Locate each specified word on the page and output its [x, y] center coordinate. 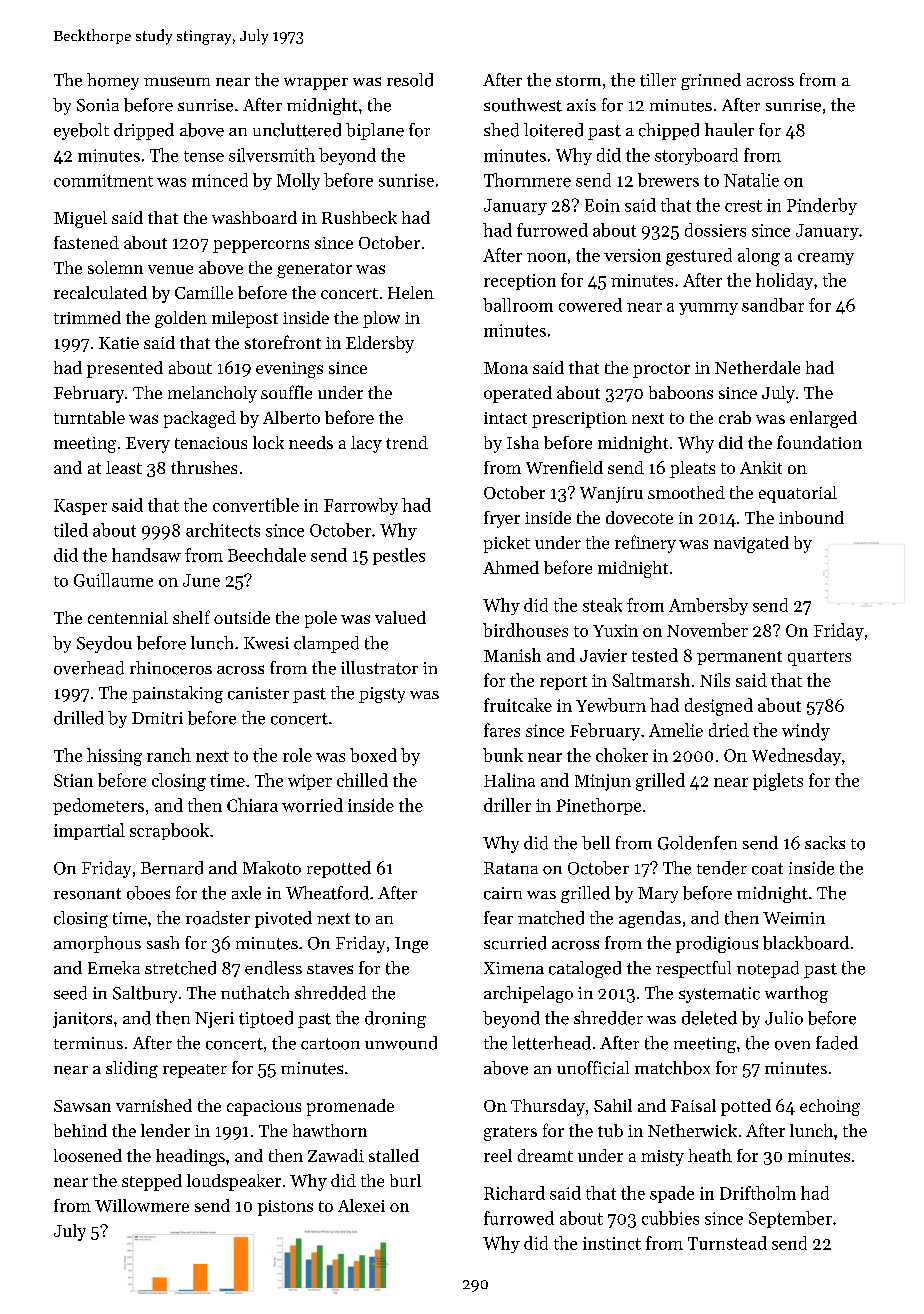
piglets [778, 782]
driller [507, 805]
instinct [612, 1243]
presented [125, 369]
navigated [751, 544]
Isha [523, 442]
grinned [711, 81]
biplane [375, 131]
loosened [88, 1155]
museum [177, 82]
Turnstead [727, 1243]
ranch [169, 755]
